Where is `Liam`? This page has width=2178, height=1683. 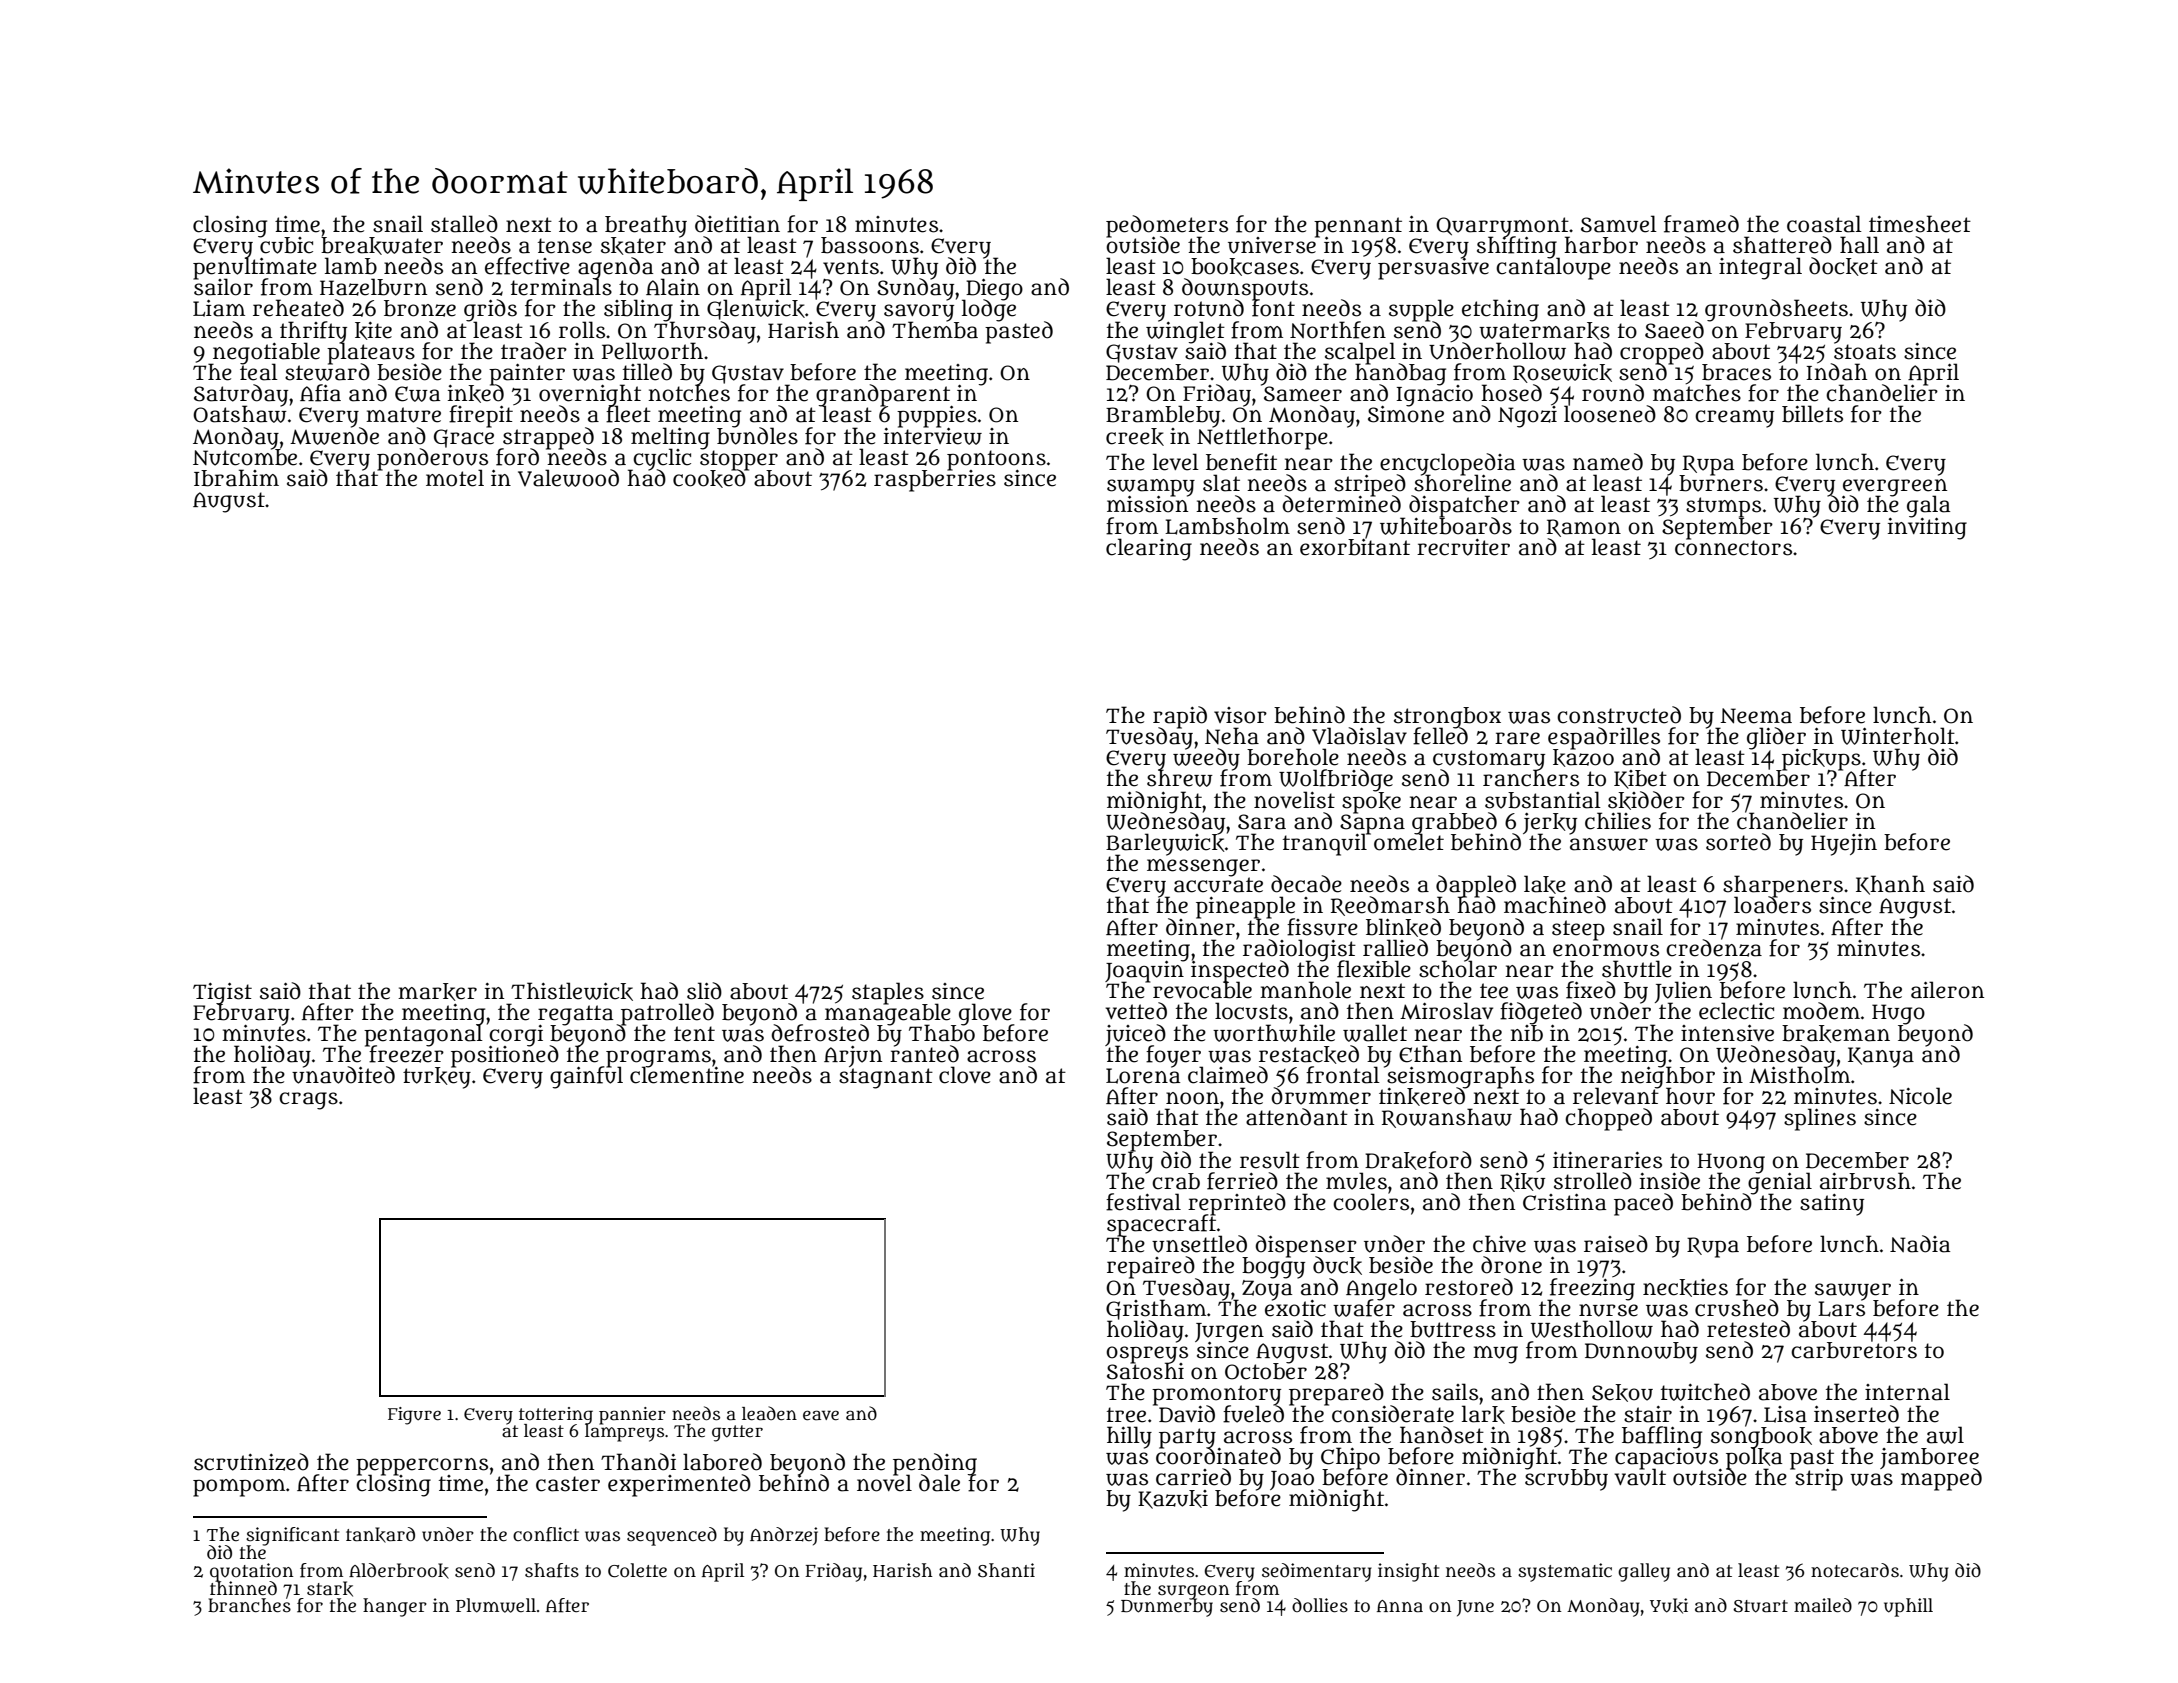
Liam is located at coordinates (219, 308).
